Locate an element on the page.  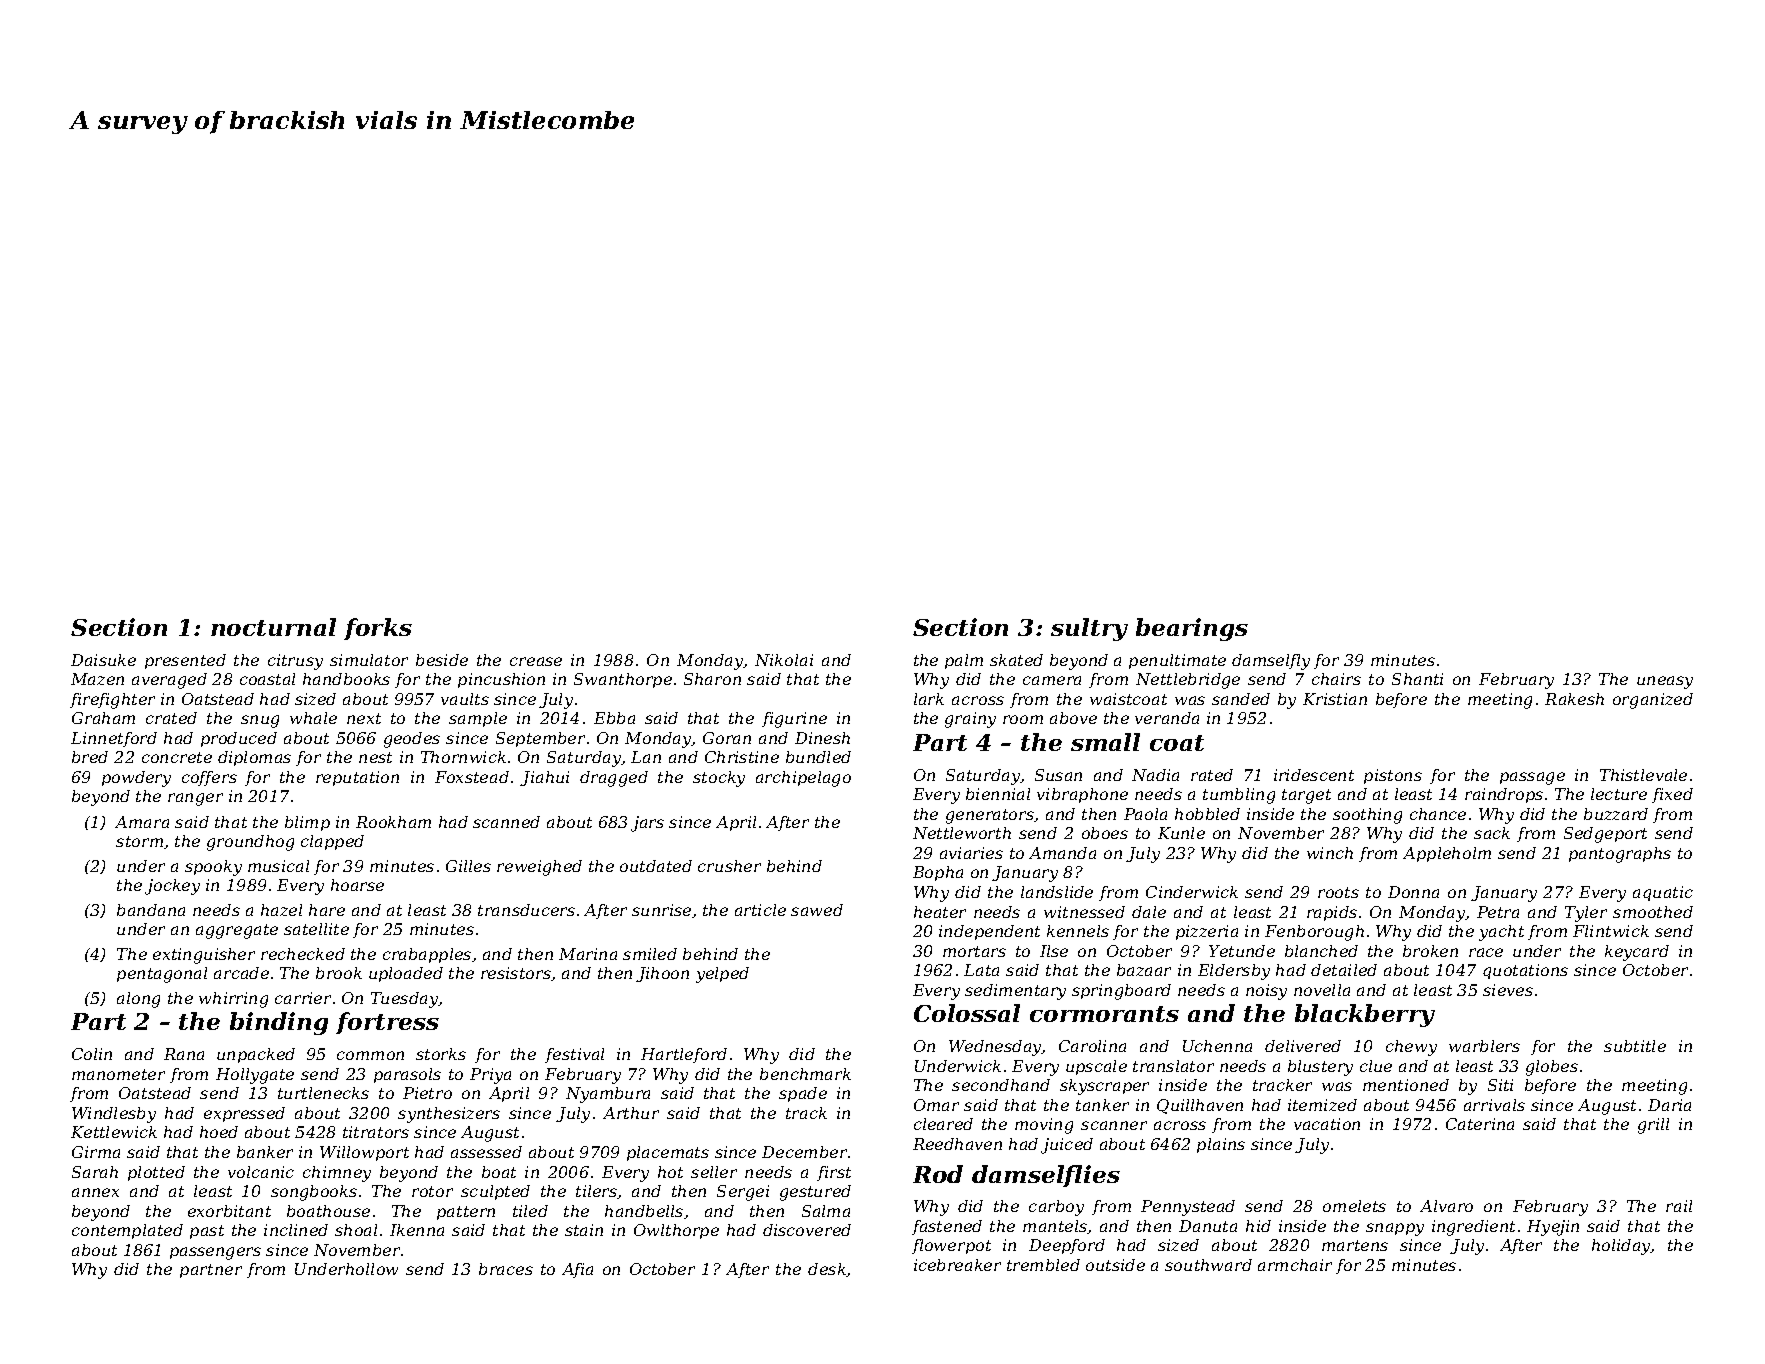
binding is located at coordinates (279, 1023).
